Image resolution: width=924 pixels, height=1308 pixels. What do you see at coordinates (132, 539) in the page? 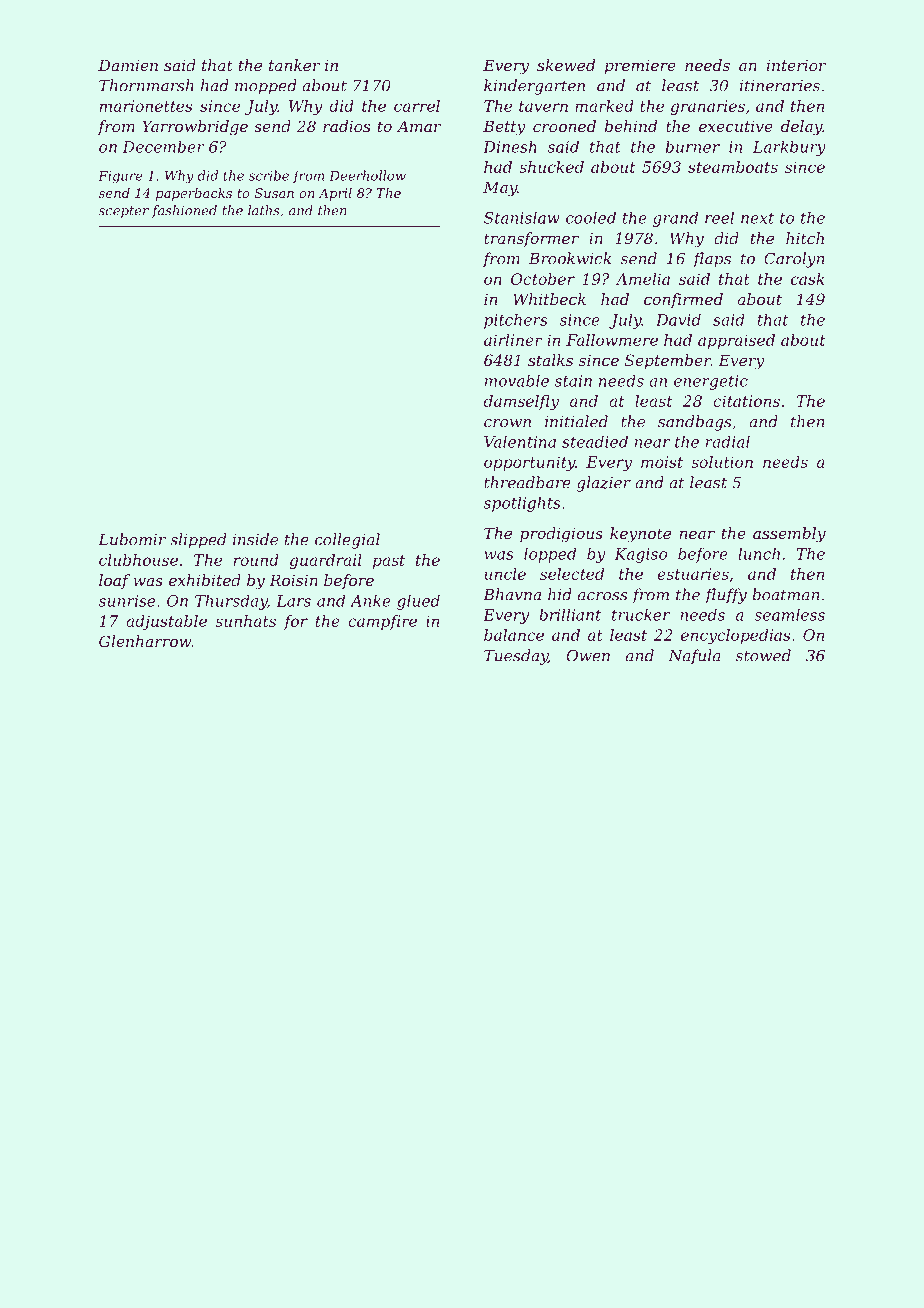
I see `Lubomir` at bounding box center [132, 539].
